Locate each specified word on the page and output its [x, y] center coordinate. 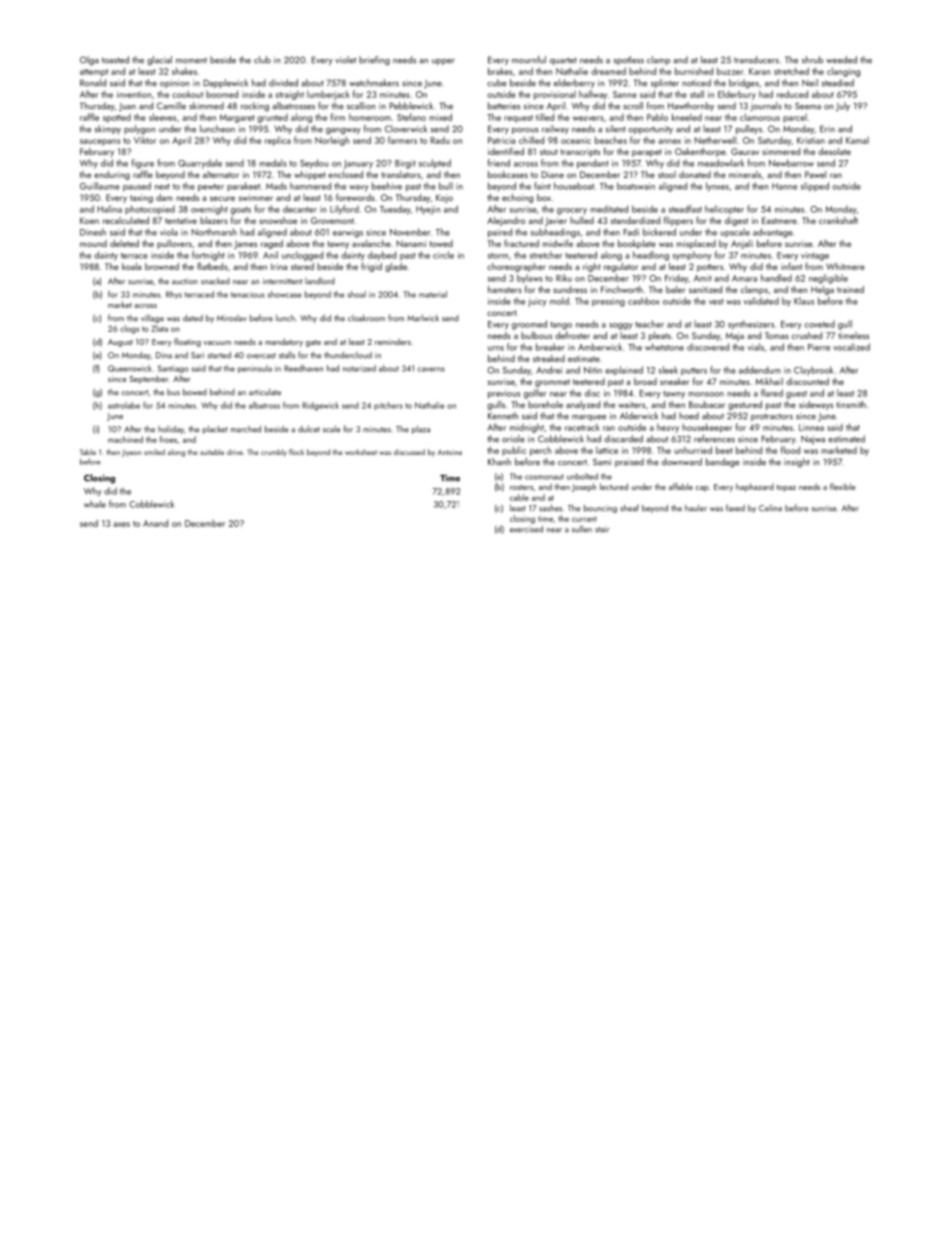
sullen [582, 529]
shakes [184, 71]
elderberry [574, 83]
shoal [357, 294]
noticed [696, 83]
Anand [155, 523]
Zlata [159, 328]
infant [791, 266]
